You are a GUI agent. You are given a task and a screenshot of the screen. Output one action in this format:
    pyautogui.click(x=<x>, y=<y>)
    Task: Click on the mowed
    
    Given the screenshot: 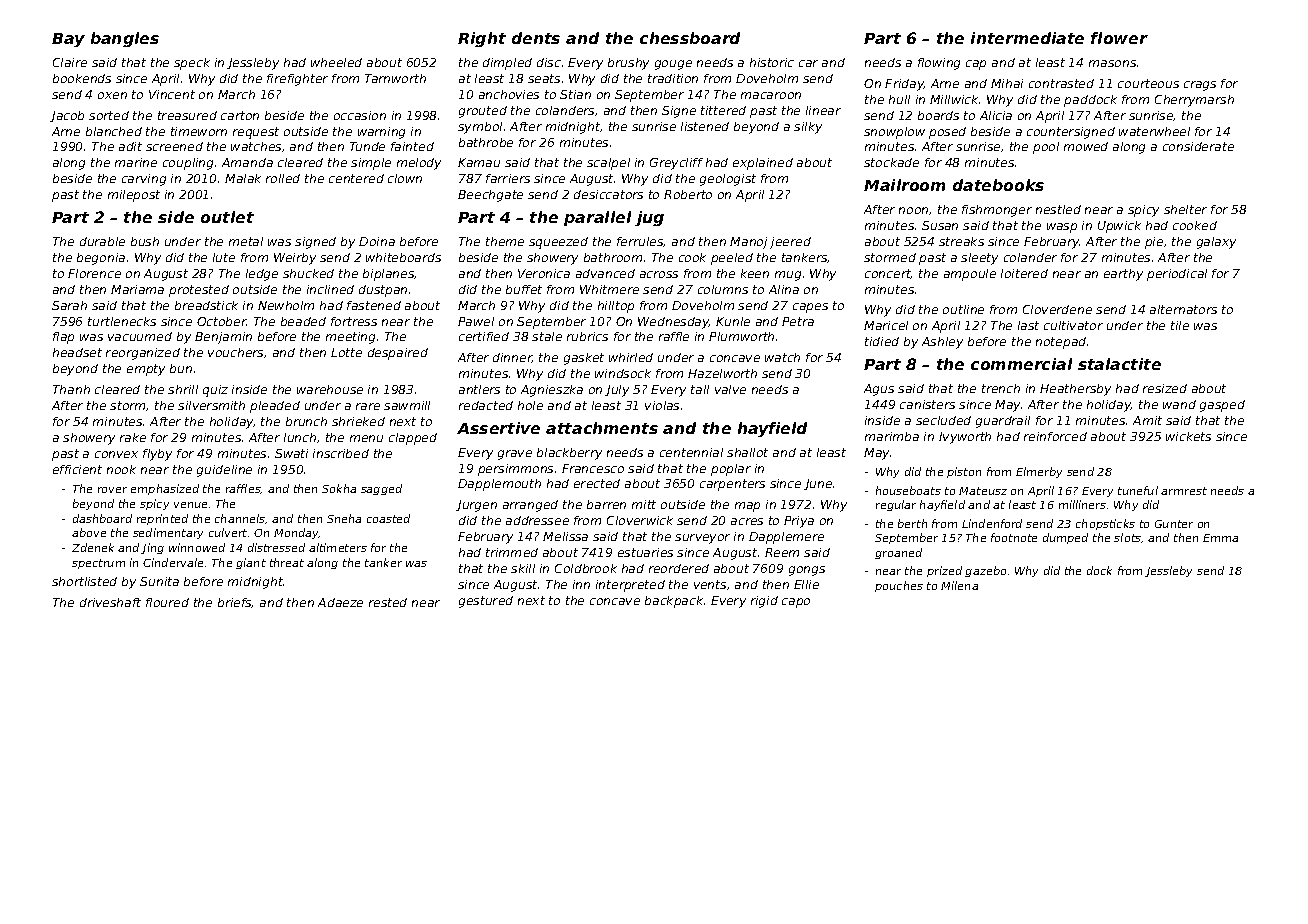 What is the action you would take?
    pyautogui.click(x=1086, y=146)
